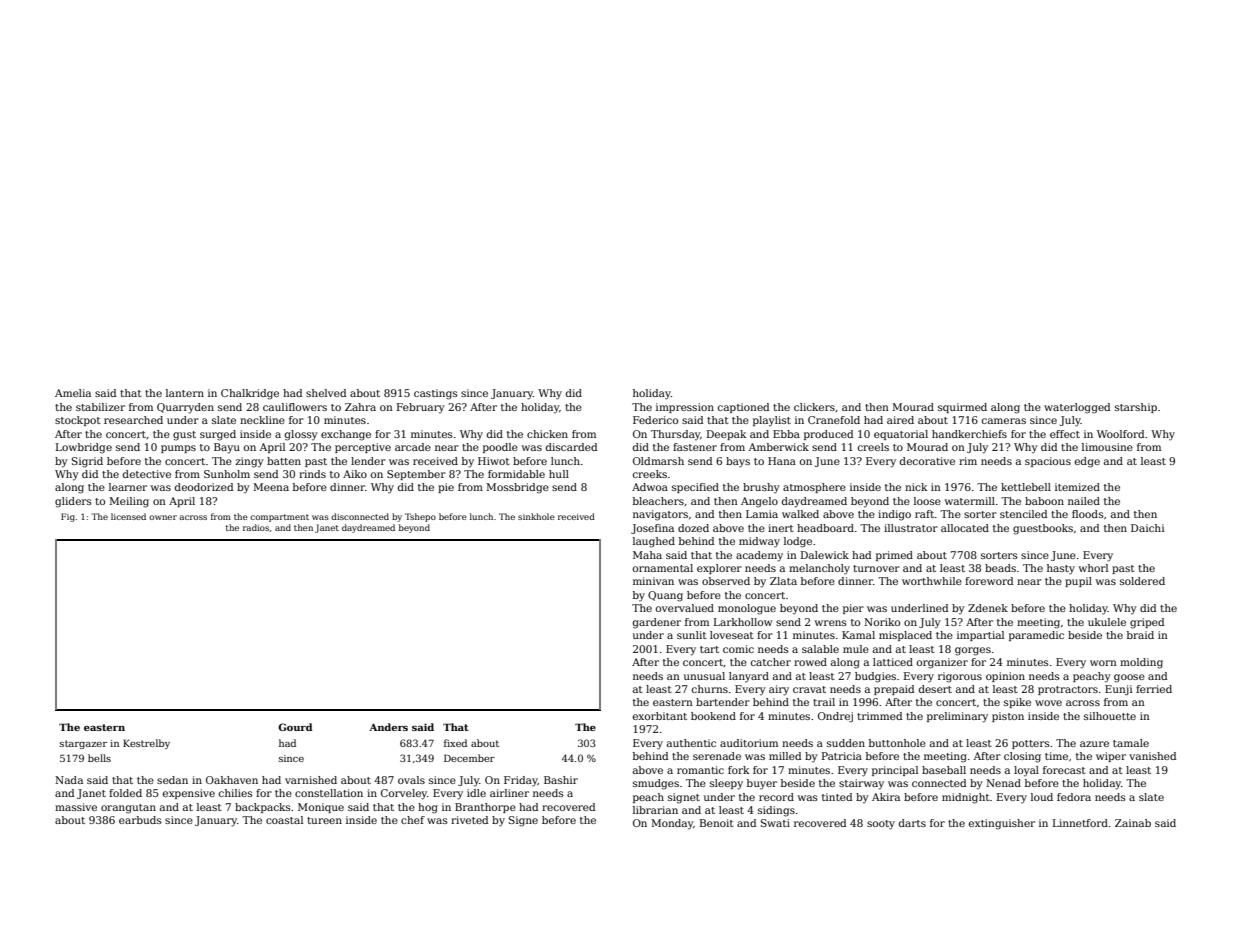  I want to click on Amelia, so click(73, 393).
